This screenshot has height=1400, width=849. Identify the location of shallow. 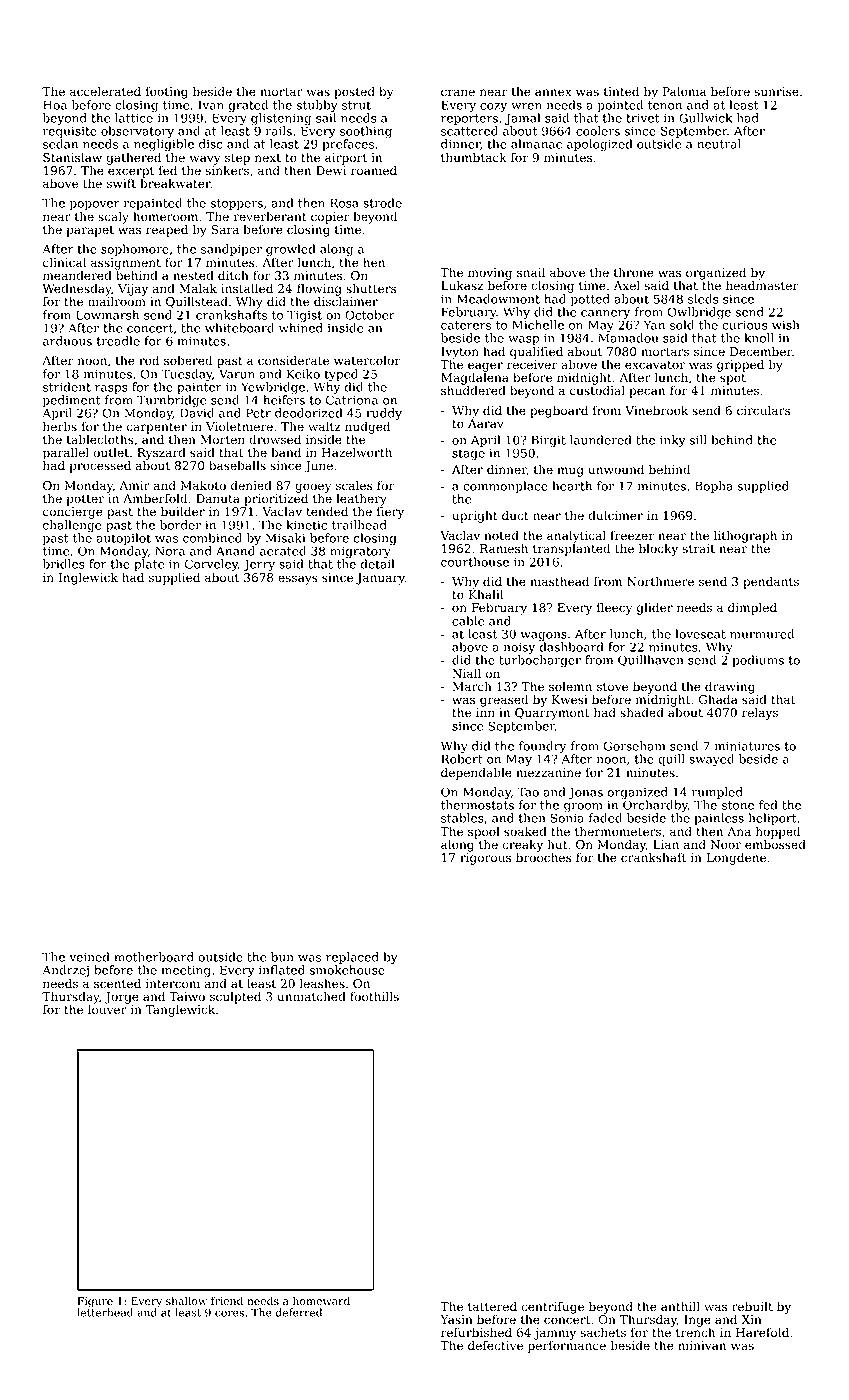
(186, 1300).
